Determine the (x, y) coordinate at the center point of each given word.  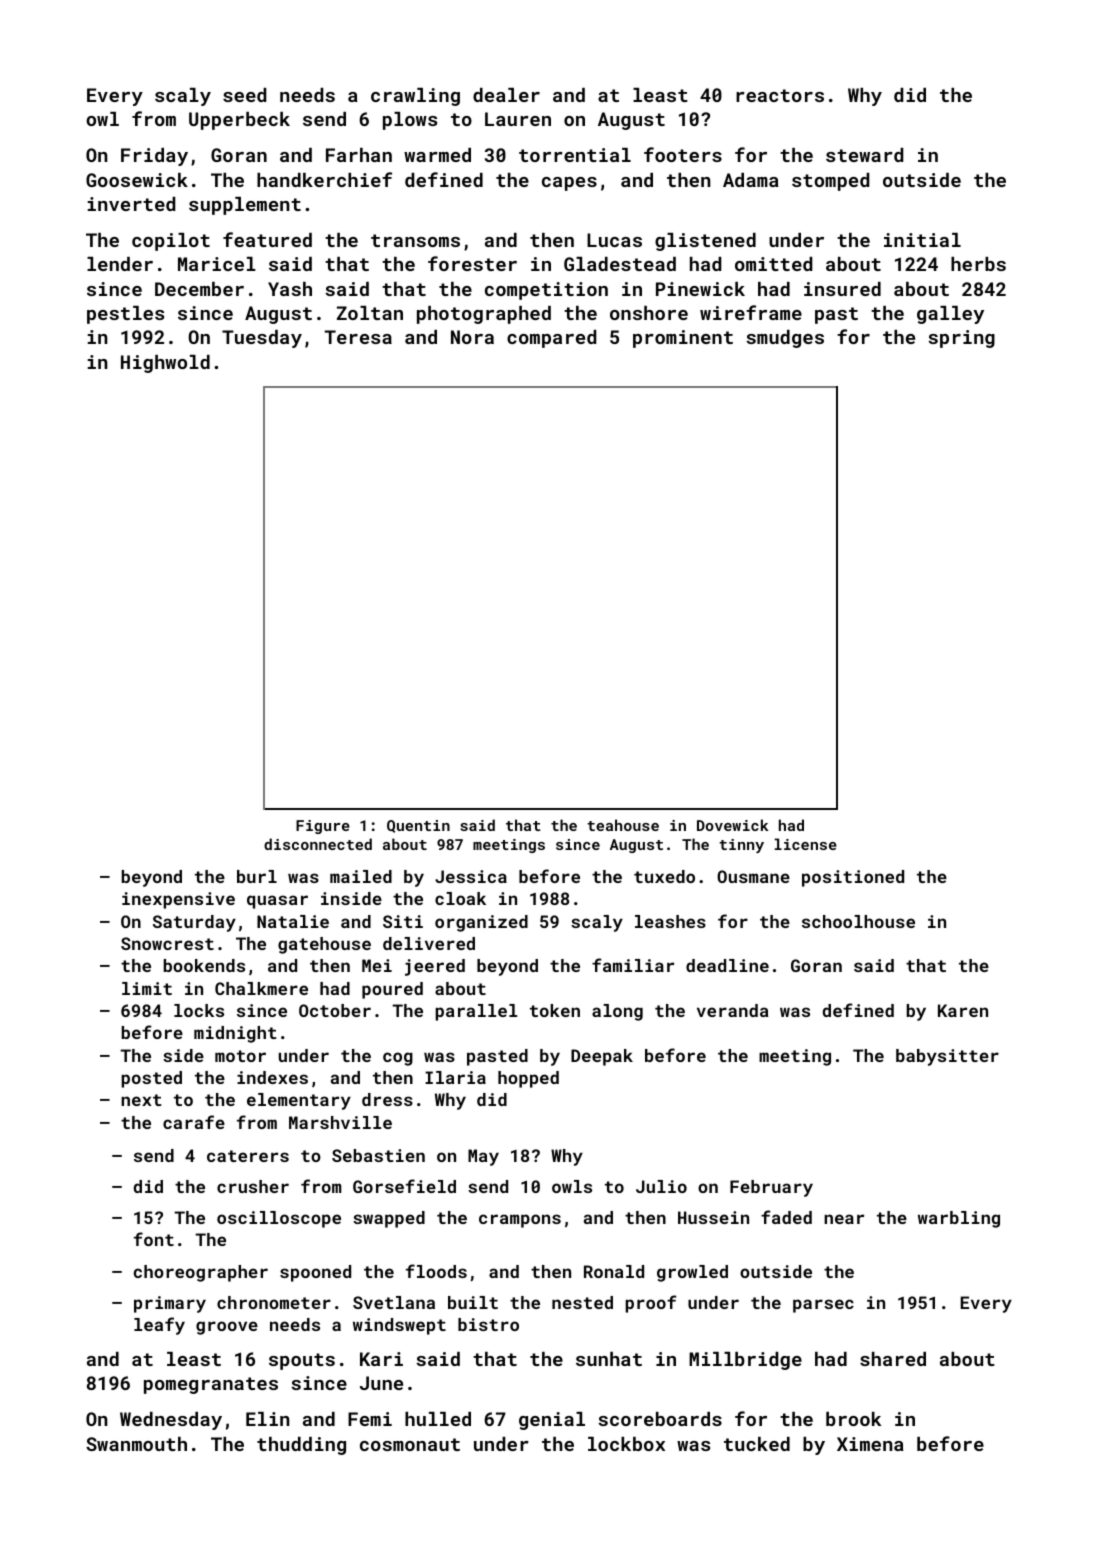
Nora (472, 337)
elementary (299, 1101)
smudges (785, 339)
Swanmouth (136, 1444)
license (805, 844)
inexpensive (178, 900)
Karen (963, 1010)
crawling (415, 97)
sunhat (609, 1359)
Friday (154, 157)
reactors (780, 95)
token (555, 1010)
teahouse (623, 825)
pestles (125, 315)
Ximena (870, 1444)
